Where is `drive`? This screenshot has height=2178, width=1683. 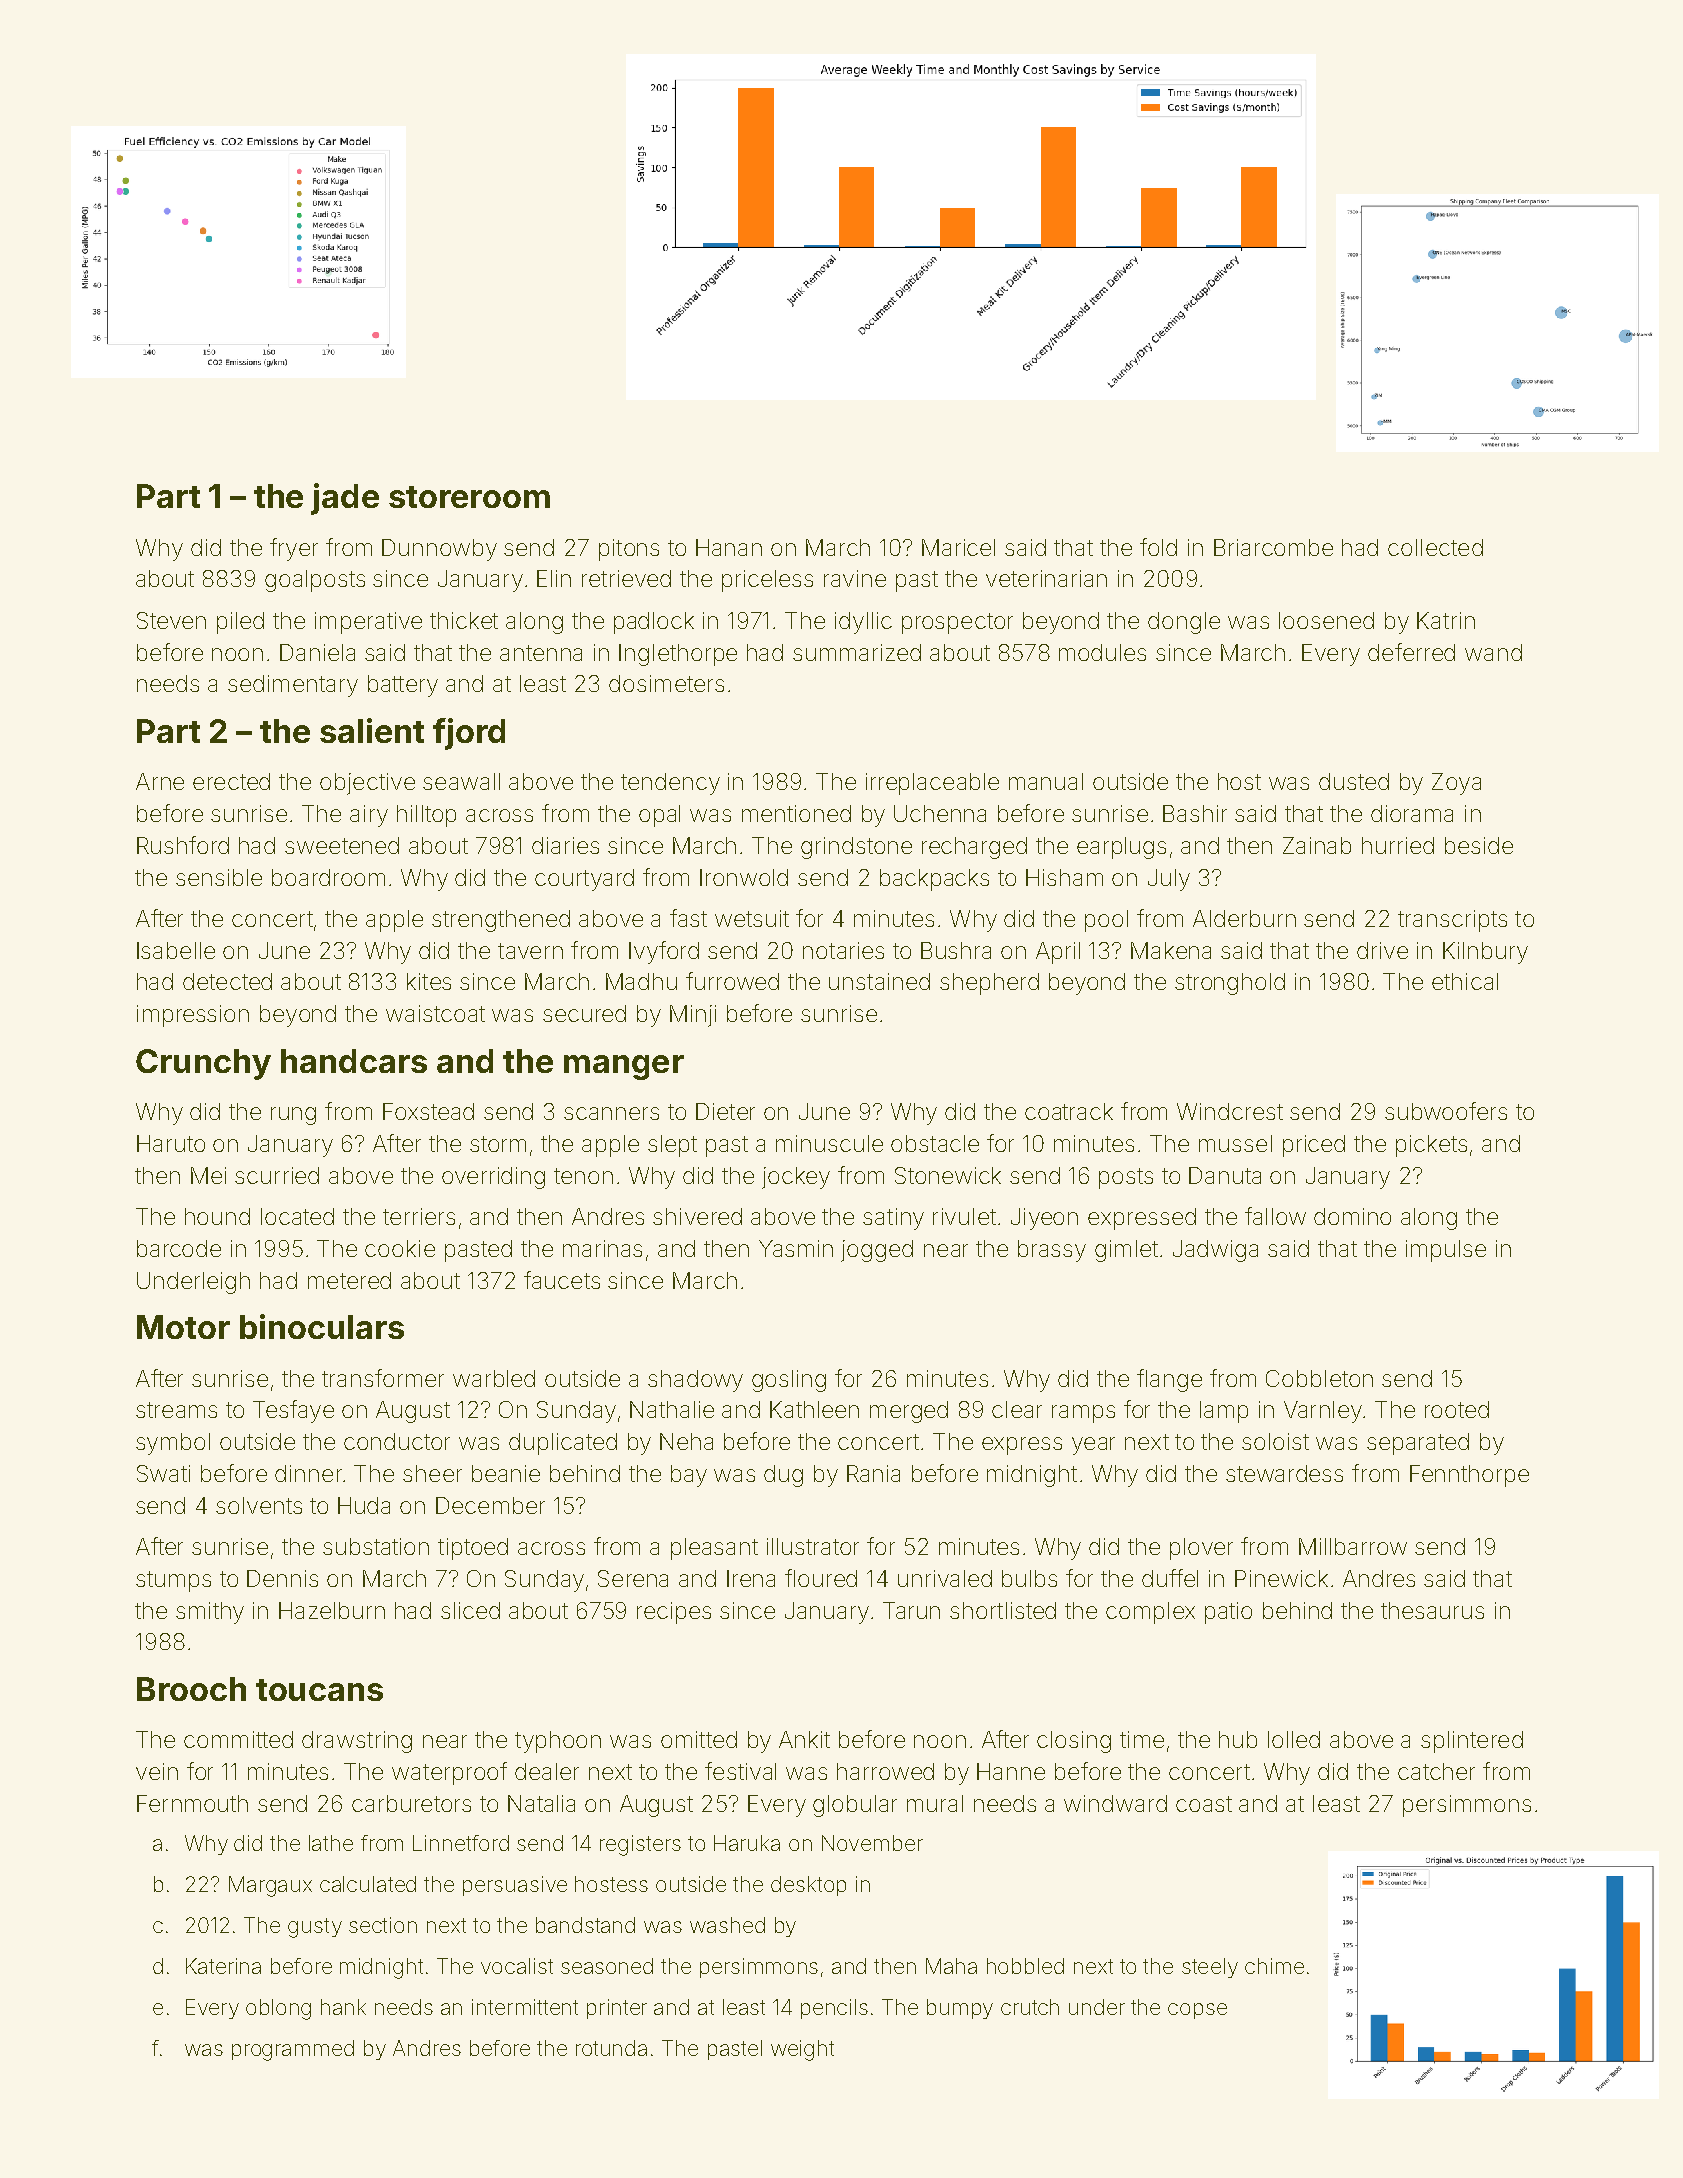 drive is located at coordinates (1382, 950).
